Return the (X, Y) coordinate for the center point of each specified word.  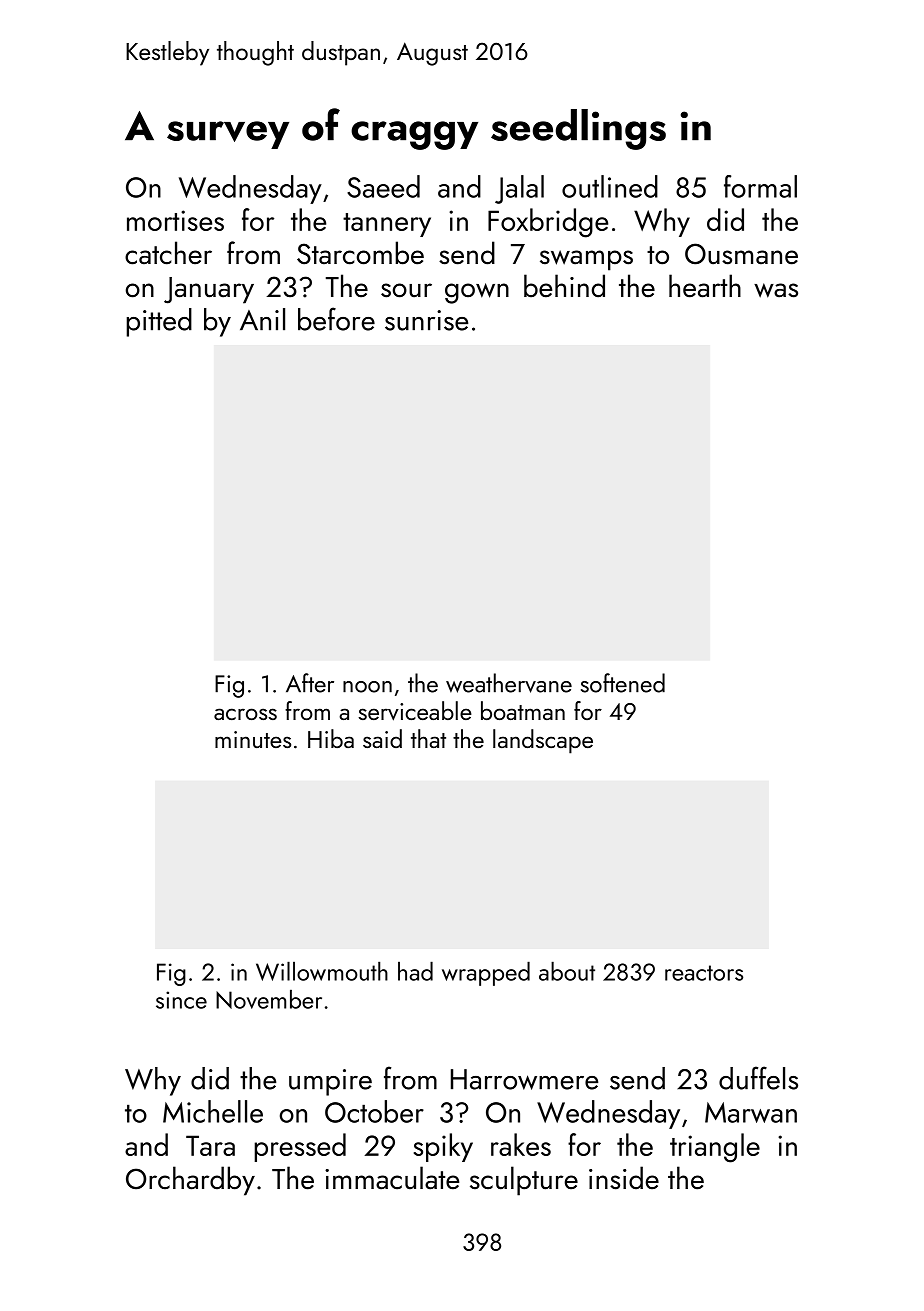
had (415, 971)
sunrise (426, 320)
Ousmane (741, 254)
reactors (704, 973)
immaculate (392, 1178)
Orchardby (190, 1181)
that (428, 738)
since (181, 1000)
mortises (175, 220)
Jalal (519, 189)
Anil (262, 319)
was (776, 290)
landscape (543, 741)
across (245, 714)
